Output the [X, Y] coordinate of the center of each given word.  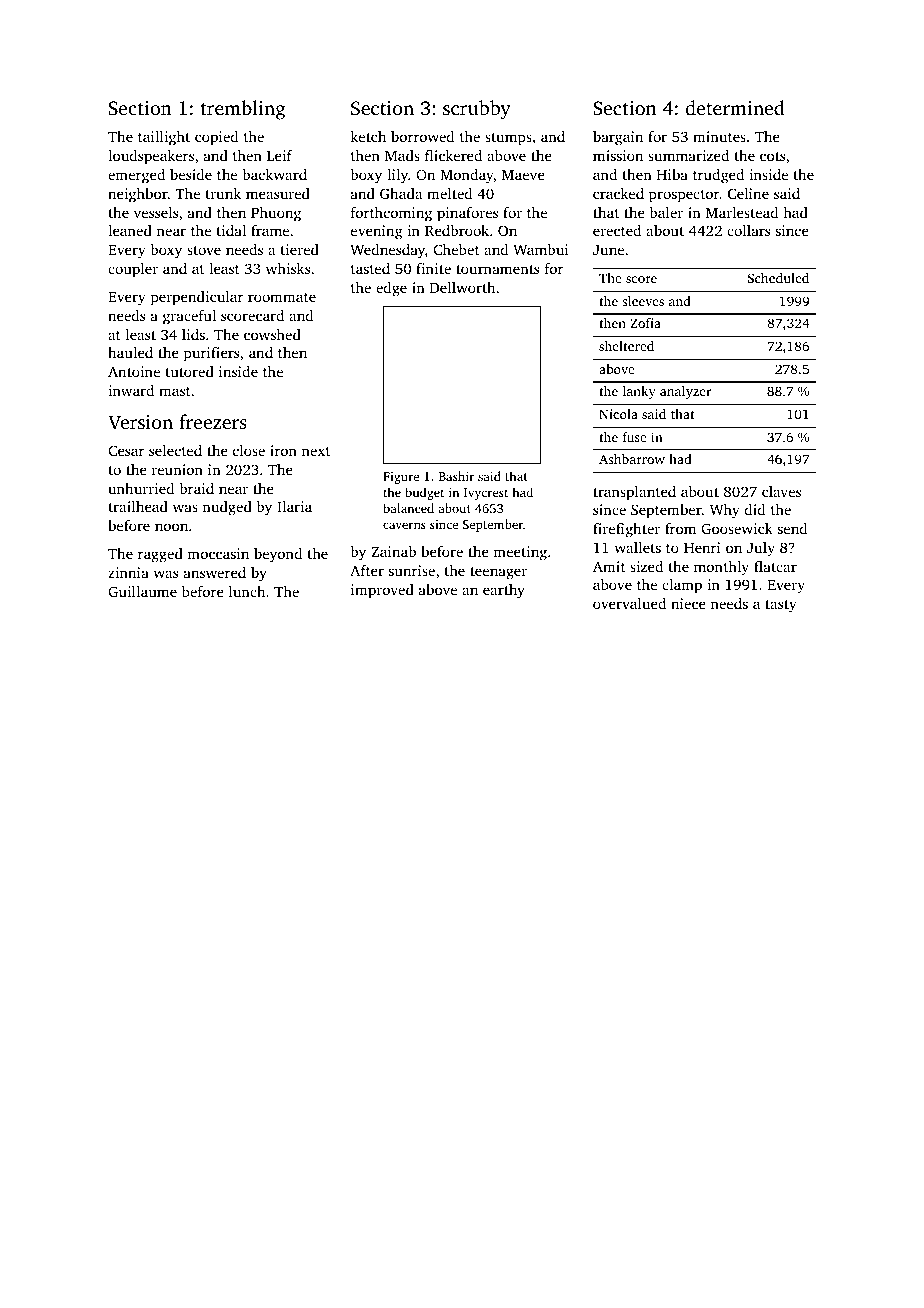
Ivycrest [486, 494]
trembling [243, 110]
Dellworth [462, 287]
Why [724, 511]
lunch [247, 591]
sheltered [626, 346]
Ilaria [294, 506]
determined [735, 107]
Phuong [276, 214]
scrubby [477, 110]
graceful [189, 317]
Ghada [401, 193]
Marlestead [742, 212]
